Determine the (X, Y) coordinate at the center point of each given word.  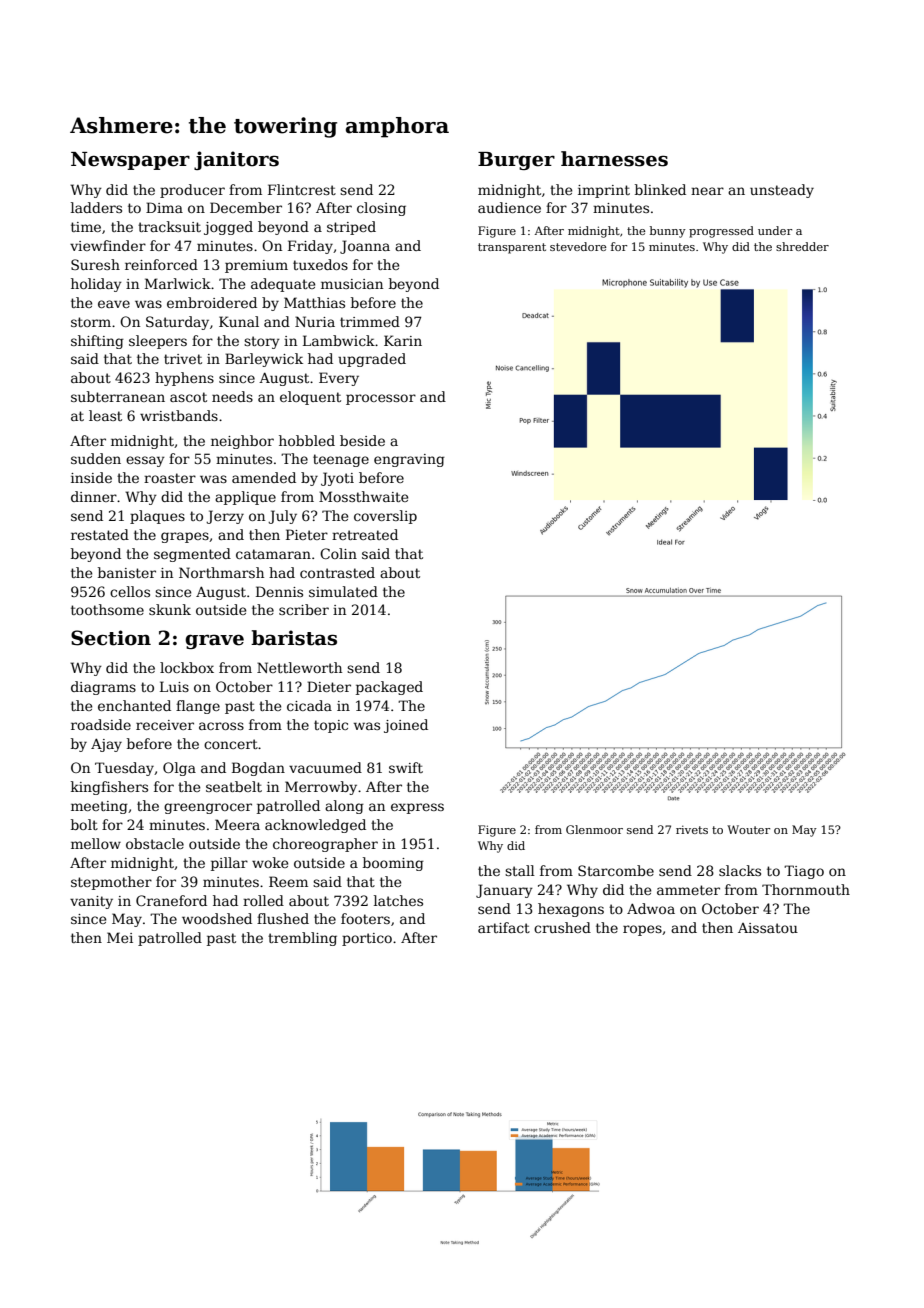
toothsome (107, 609)
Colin (338, 553)
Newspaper (130, 161)
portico (367, 939)
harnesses (614, 159)
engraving (409, 460)
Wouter (748, 829)
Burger (516, 161)
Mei (120, 937)
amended (264, 477)
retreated (365, 534)
